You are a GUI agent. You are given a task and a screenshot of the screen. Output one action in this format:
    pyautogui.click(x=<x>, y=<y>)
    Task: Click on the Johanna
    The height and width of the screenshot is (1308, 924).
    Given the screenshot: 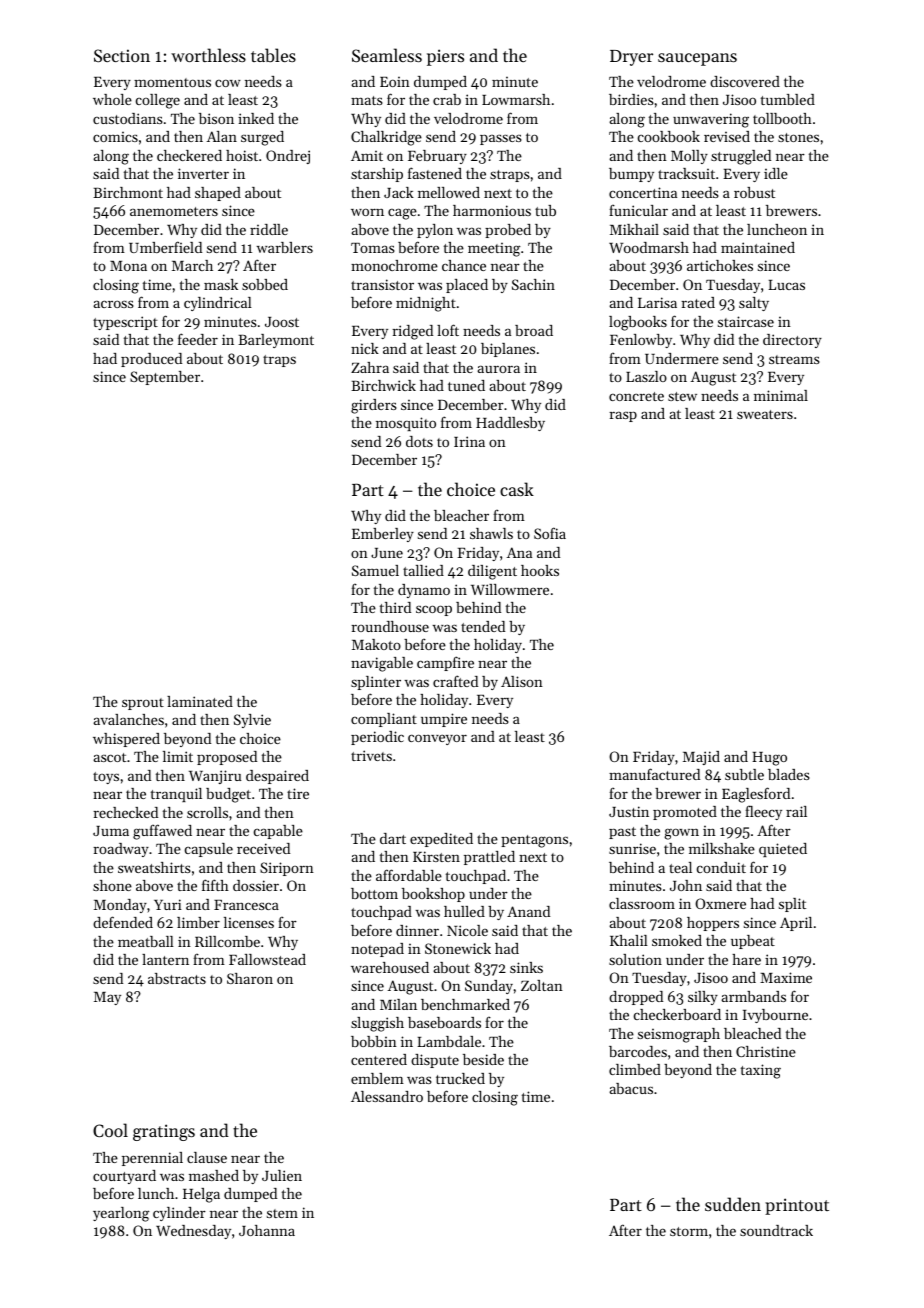 What is the action you would take?
    pyautogui.click(x=267, y=1230)
